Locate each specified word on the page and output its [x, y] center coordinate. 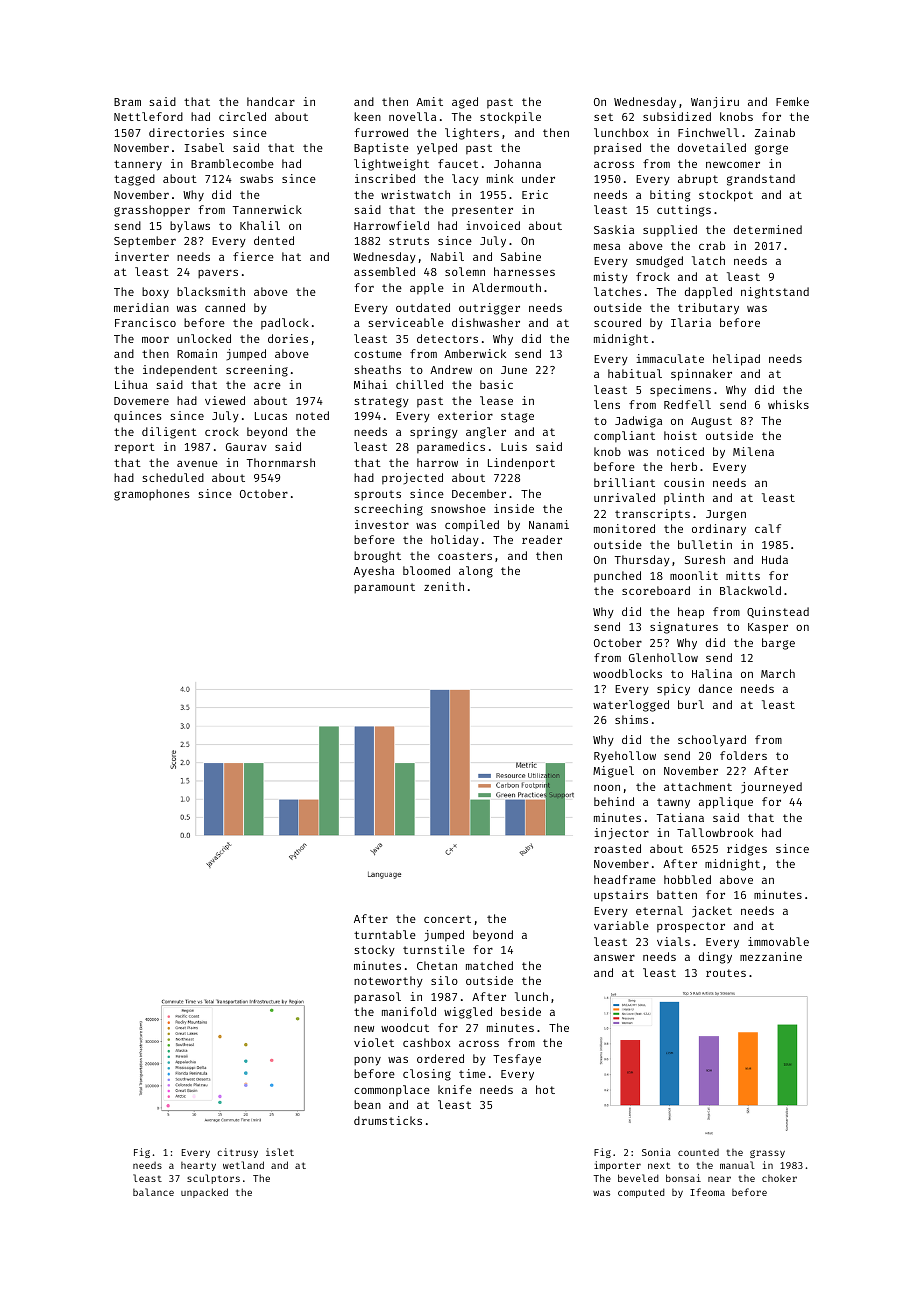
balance [153, 1192]
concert [447, 919]
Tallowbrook [715, 832]
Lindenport [521, 464]
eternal [659, 910]
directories [186, 132]
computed [641, 1193]
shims [631, 719]
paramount [384, 588]
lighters [472, 134]
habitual [635, 373]
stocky [374, 950]
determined [768, 229]
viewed [225, 400]
